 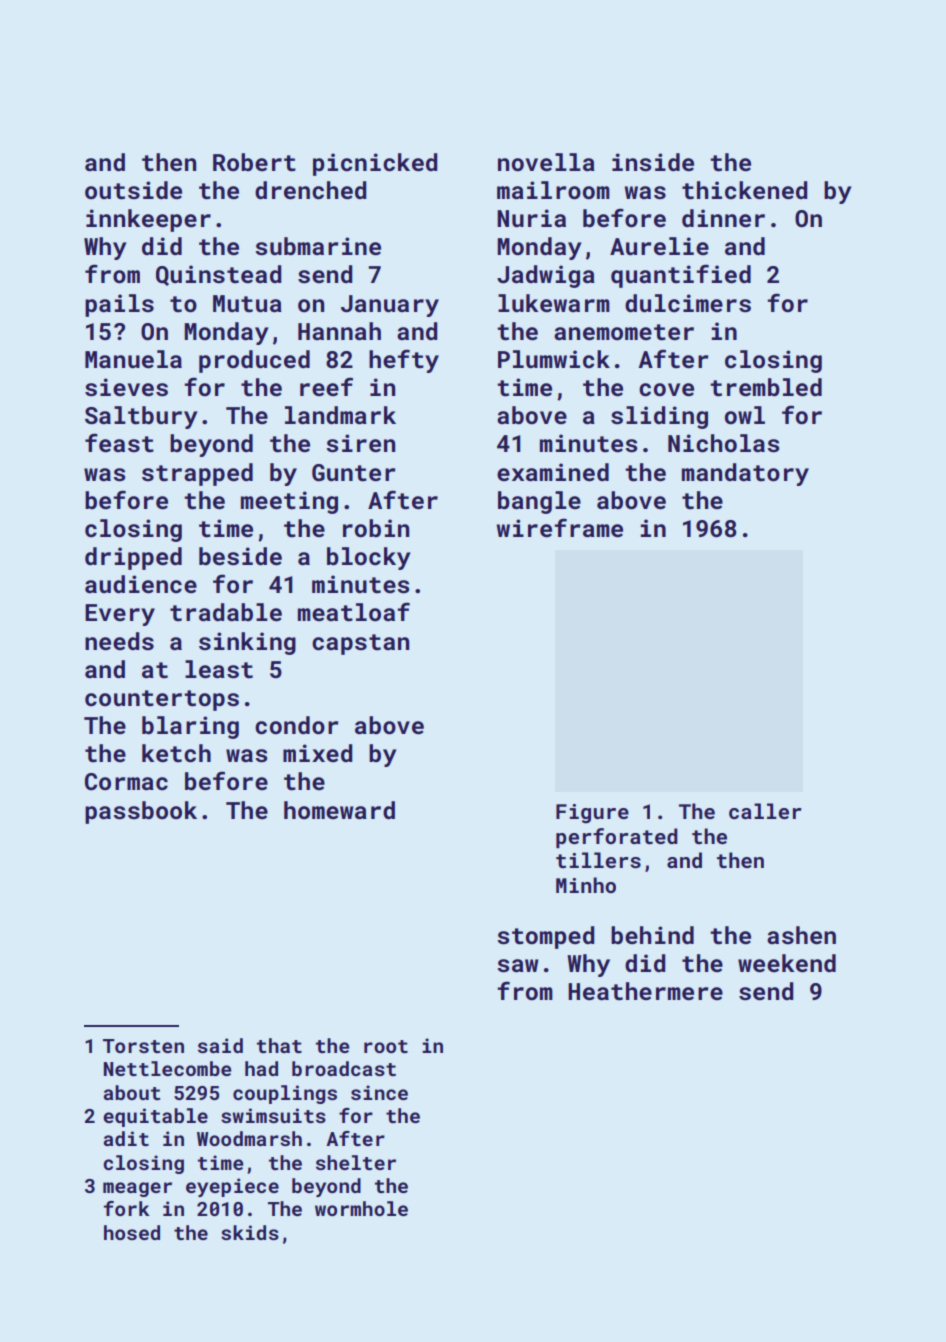 What do you see at coordinates (254, 162) in the screenshot?
I see `Robert` at bounding box center [254, 162].
